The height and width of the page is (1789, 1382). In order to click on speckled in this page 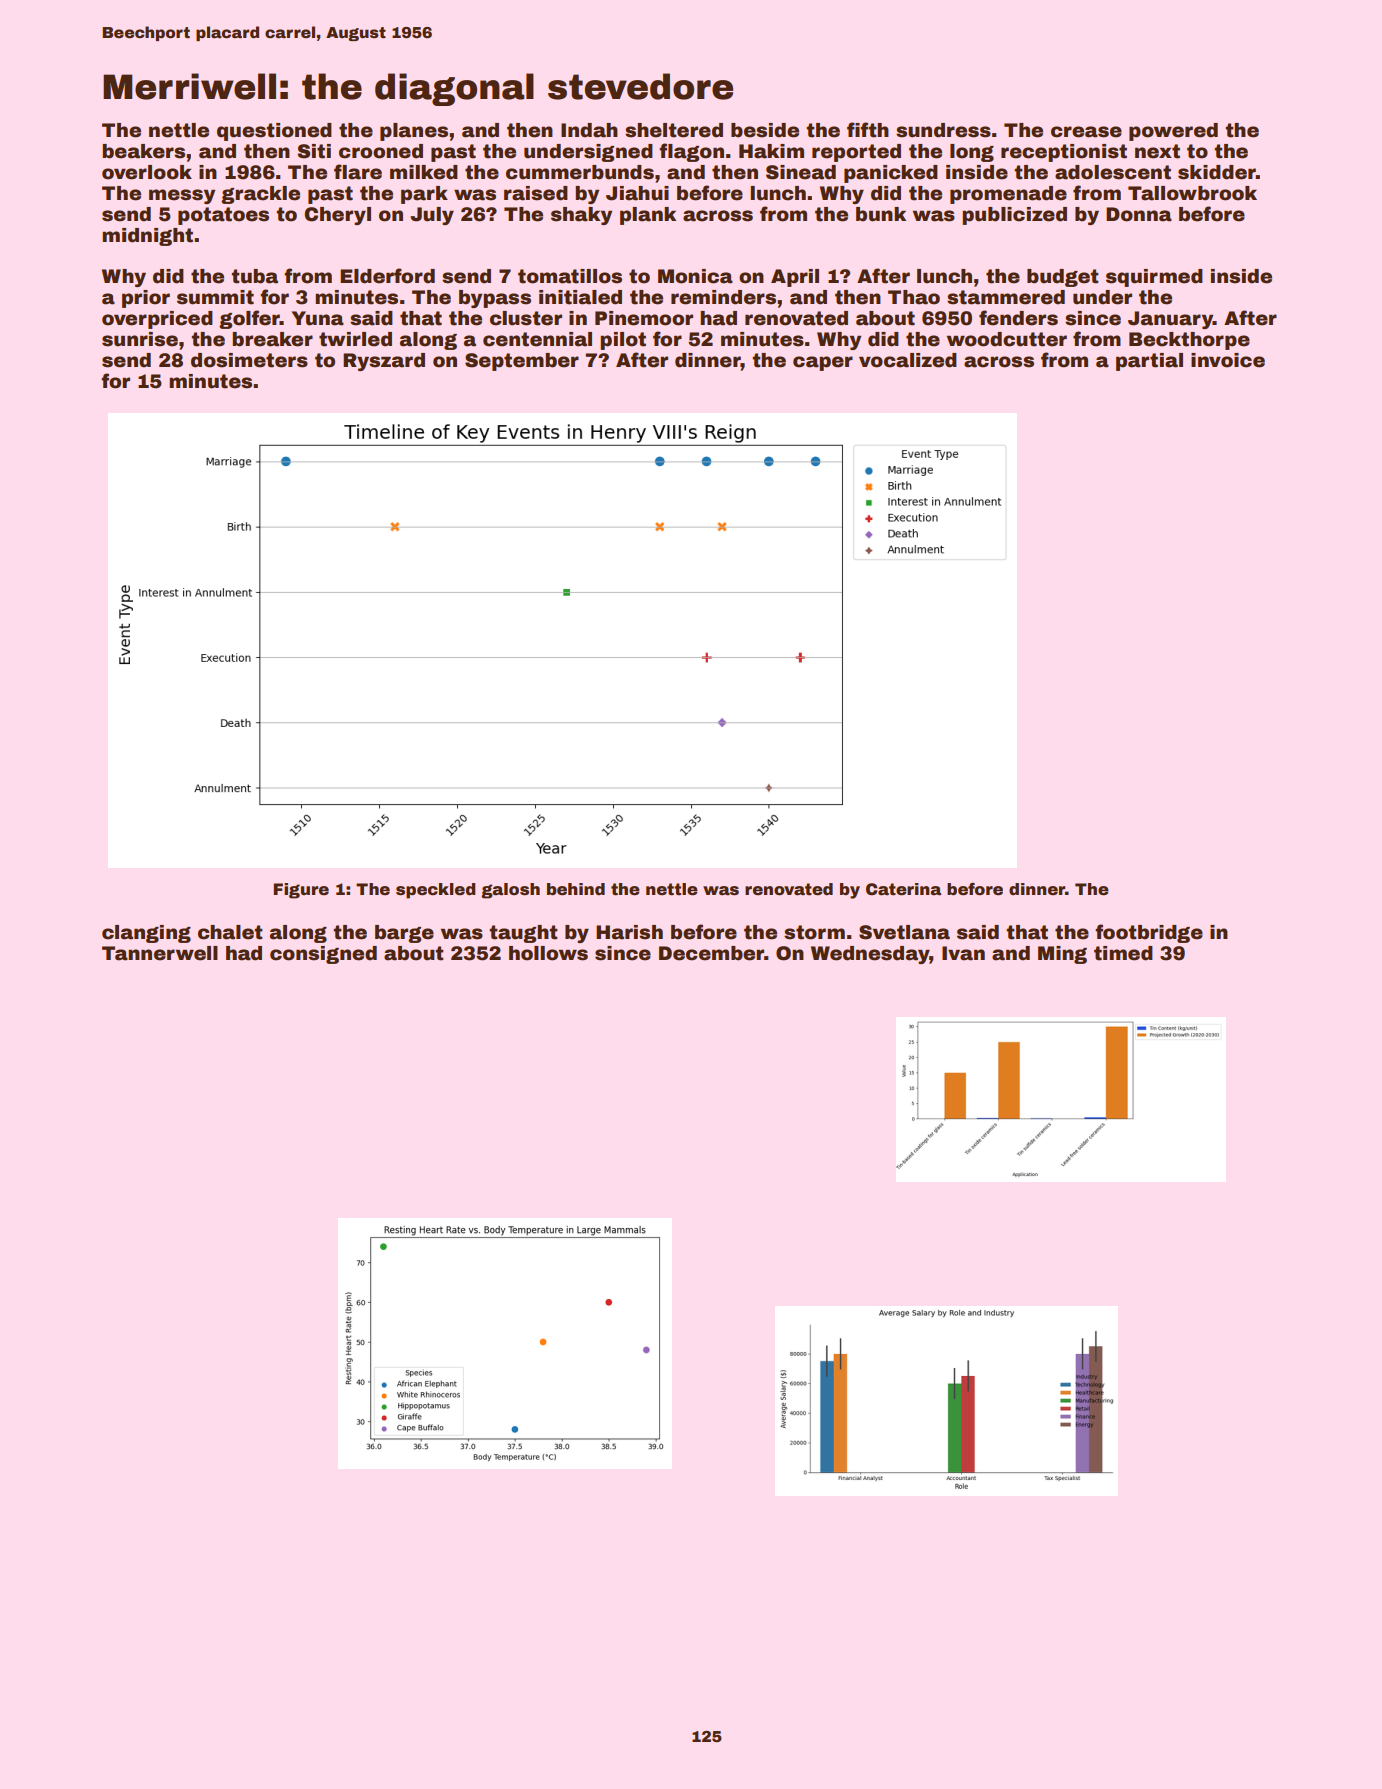, I will do `click(436, 891)`.
